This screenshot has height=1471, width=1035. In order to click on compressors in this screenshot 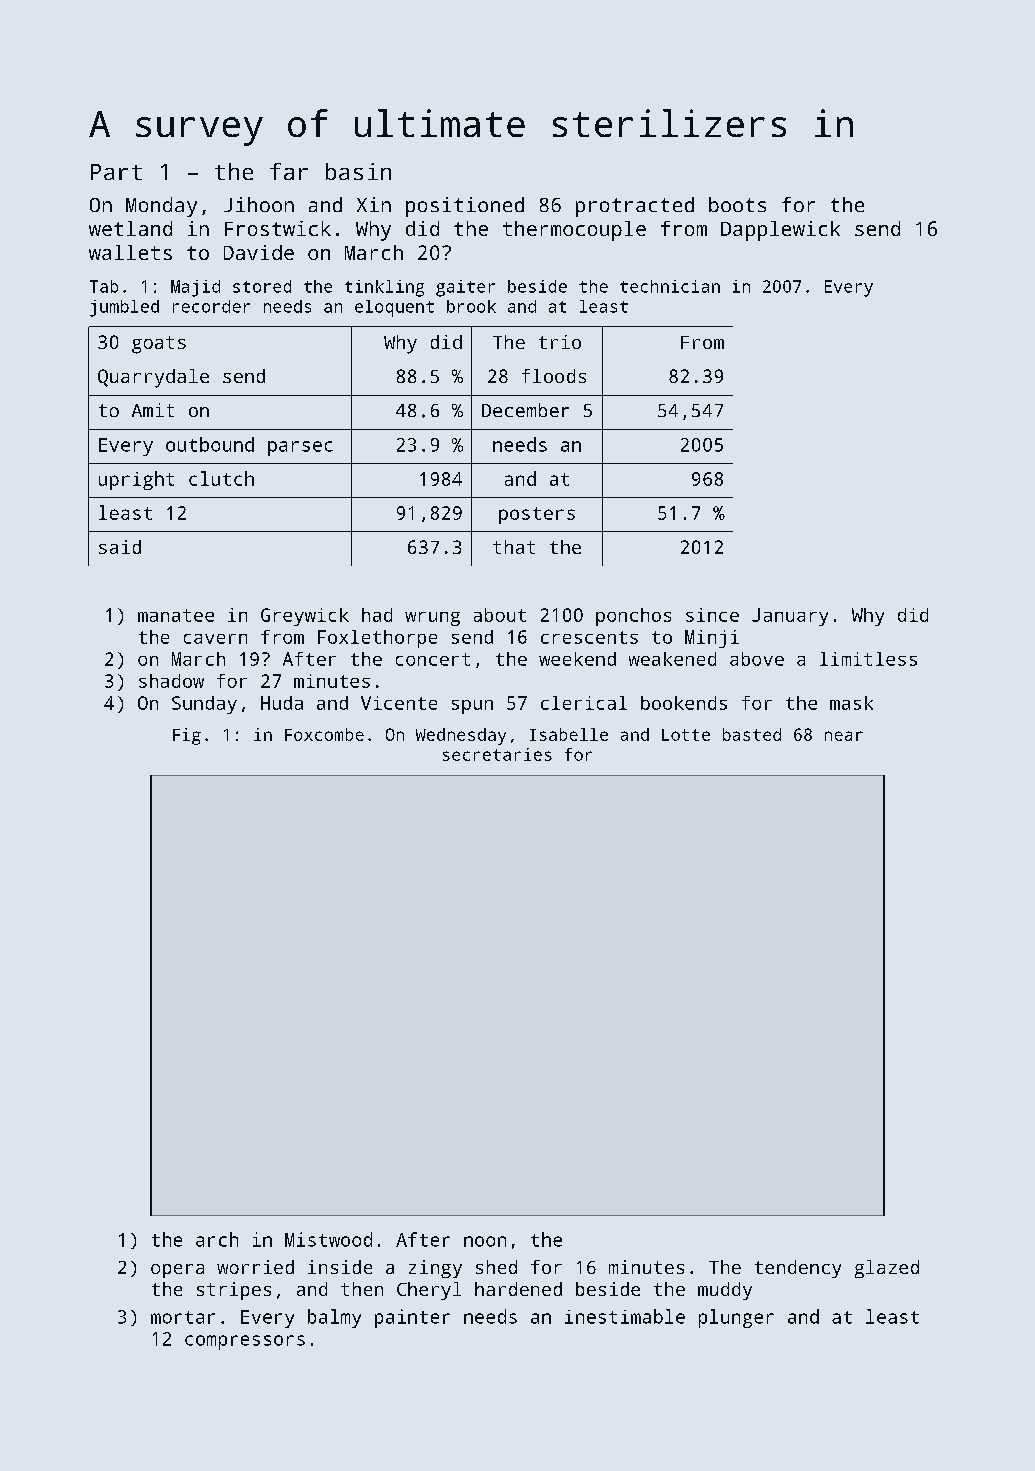, I will do `click(245, 1342)`.
